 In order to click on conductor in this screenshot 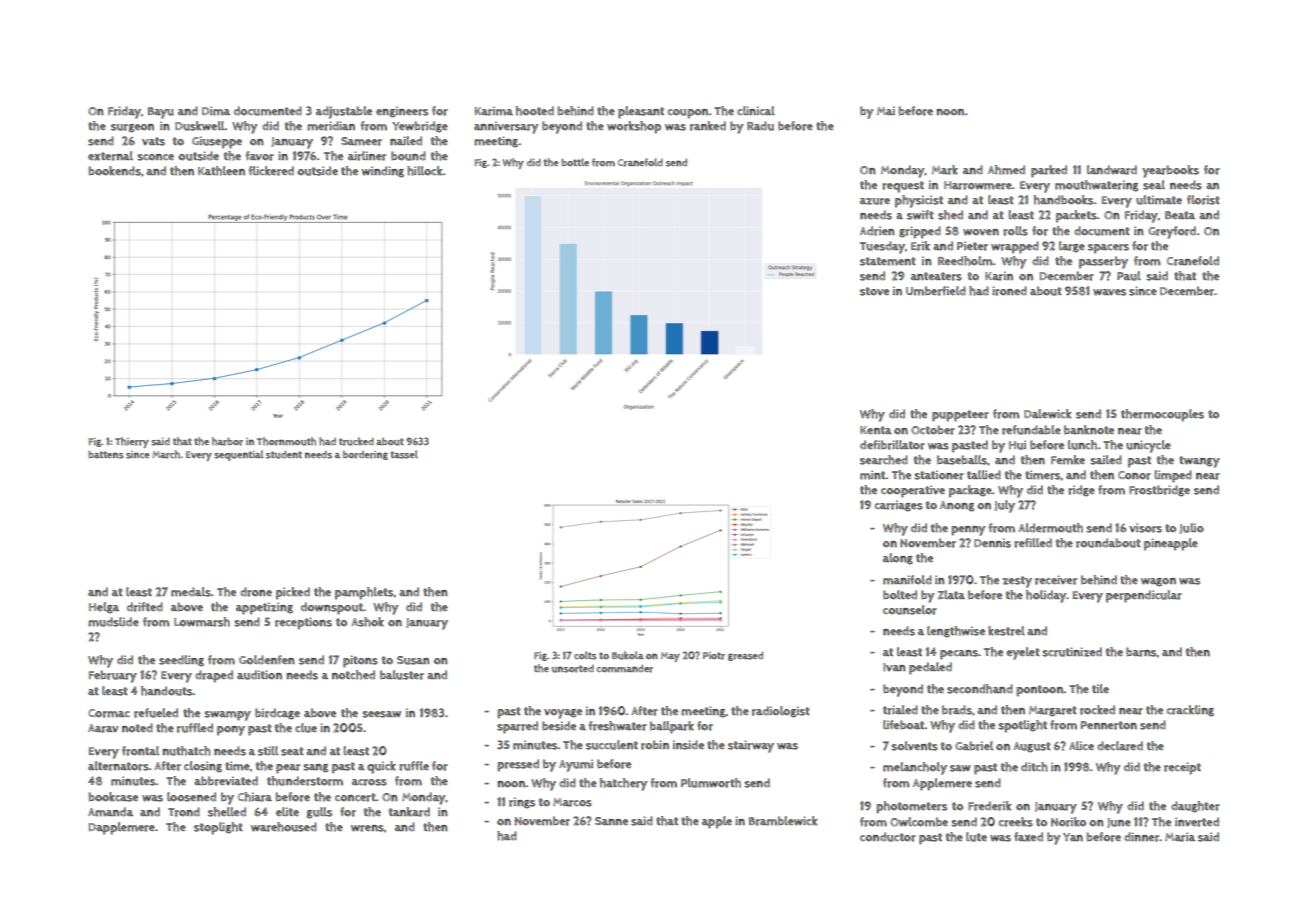, I will do `click(888, 837)`.
